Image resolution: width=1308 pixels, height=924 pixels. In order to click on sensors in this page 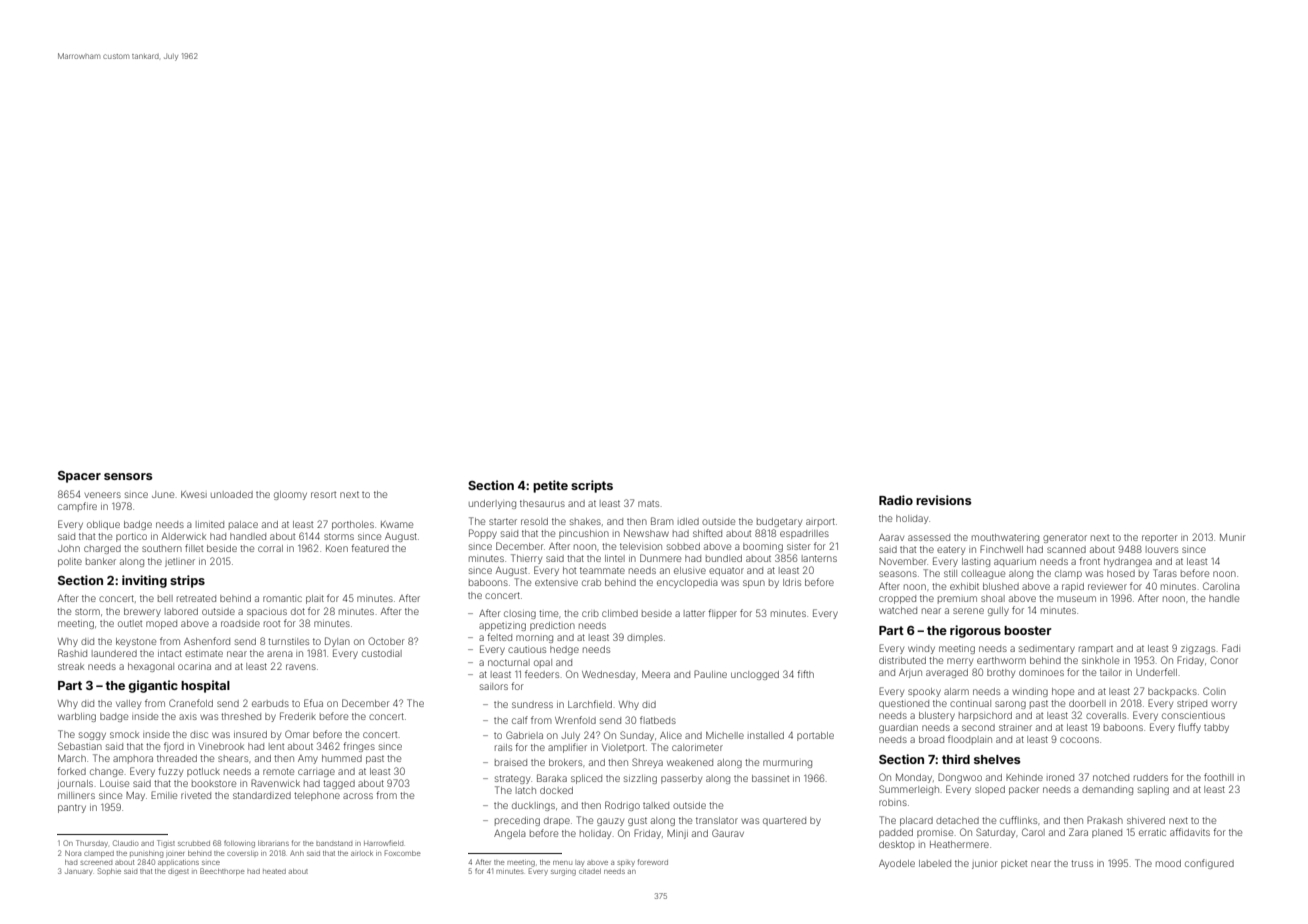, I will do `click(128, 476)`.
